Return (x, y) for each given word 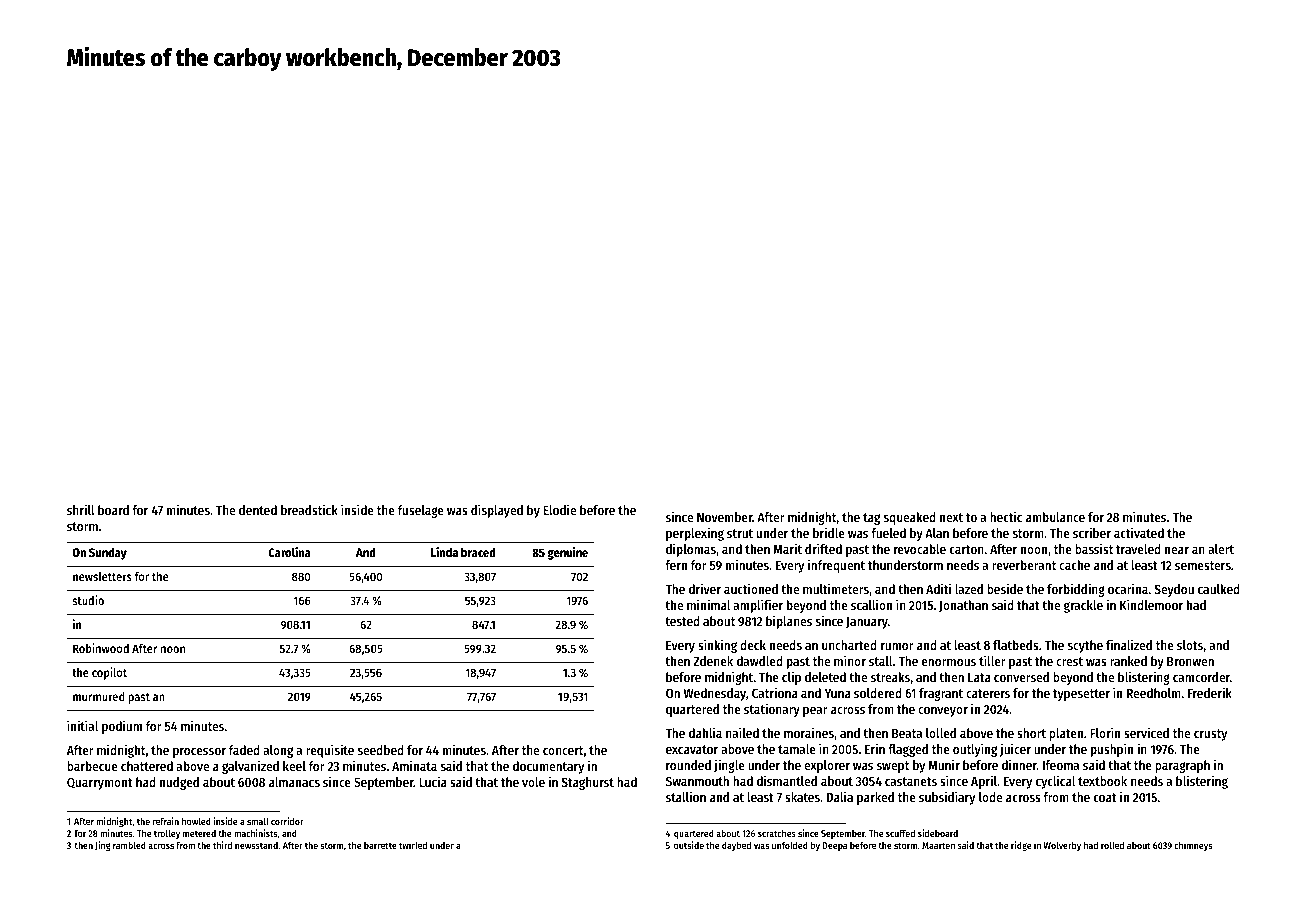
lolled (941, 733)
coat (1105, 797)
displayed (497, 511)
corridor (287, 821)
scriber (1092, 532)
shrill (81, 509)
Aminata (414, 765)
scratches (777, 833)
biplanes (789, 622)
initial (82, 725)
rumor (897, 646)
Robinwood (101, 648)
